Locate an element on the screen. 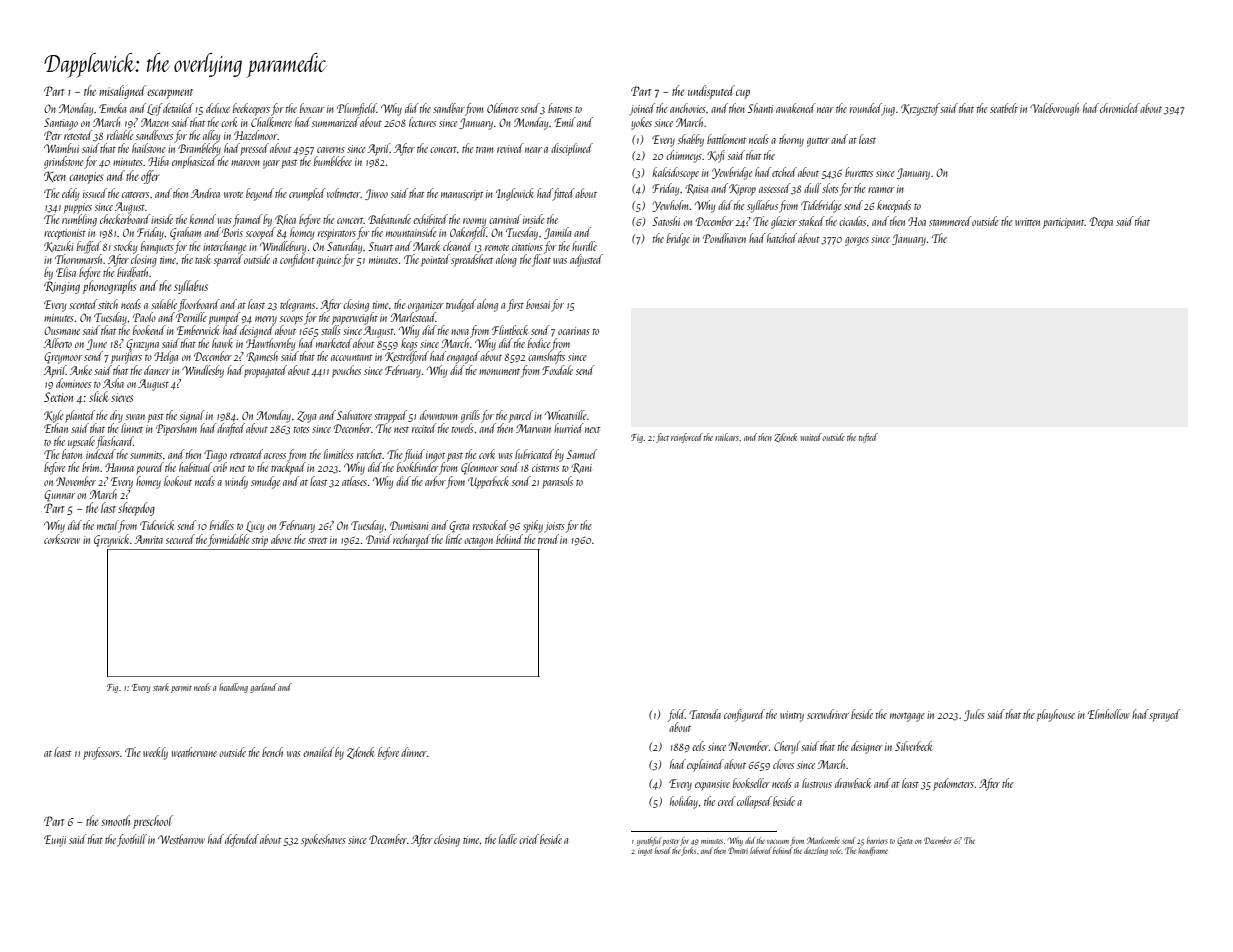 The image size is (1233, 952). hurdle is located at coordinates (584, 246).
